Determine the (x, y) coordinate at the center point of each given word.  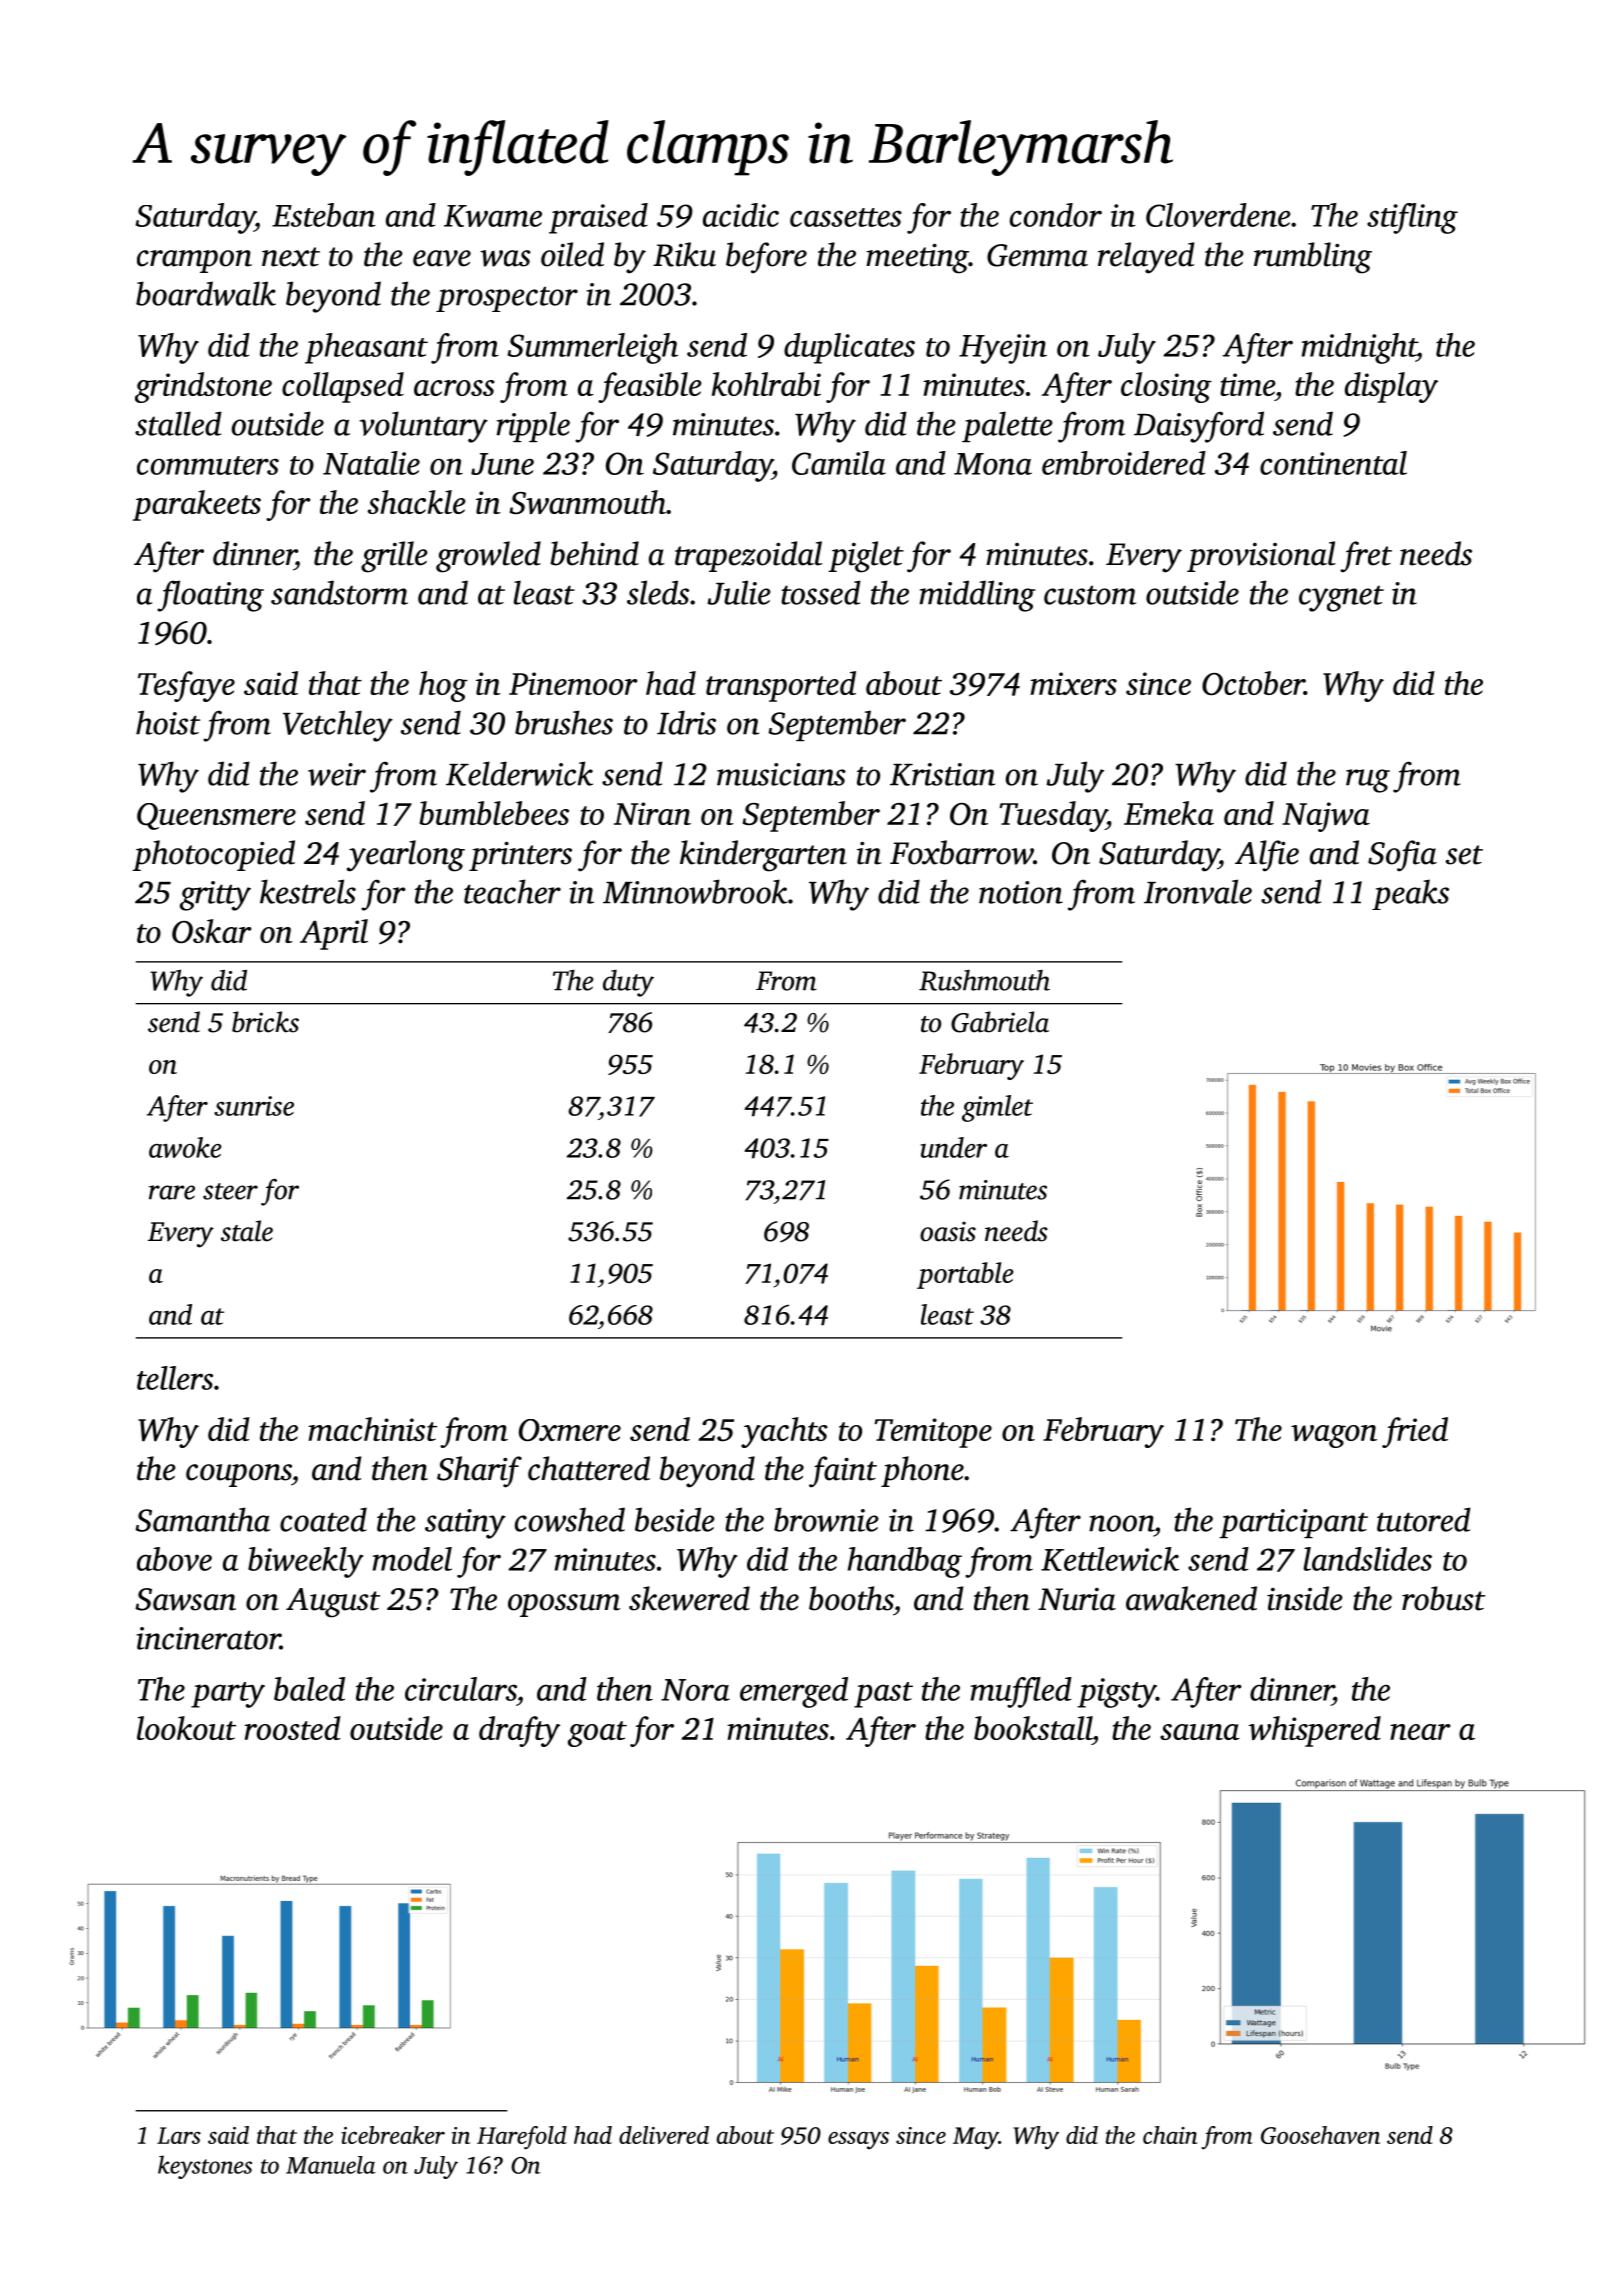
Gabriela (1000, 1022)
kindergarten (763, 856)
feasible (650, 387)
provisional (1261, 556)
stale (247, 1231)
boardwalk (206, 293)
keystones (205, 2167)
